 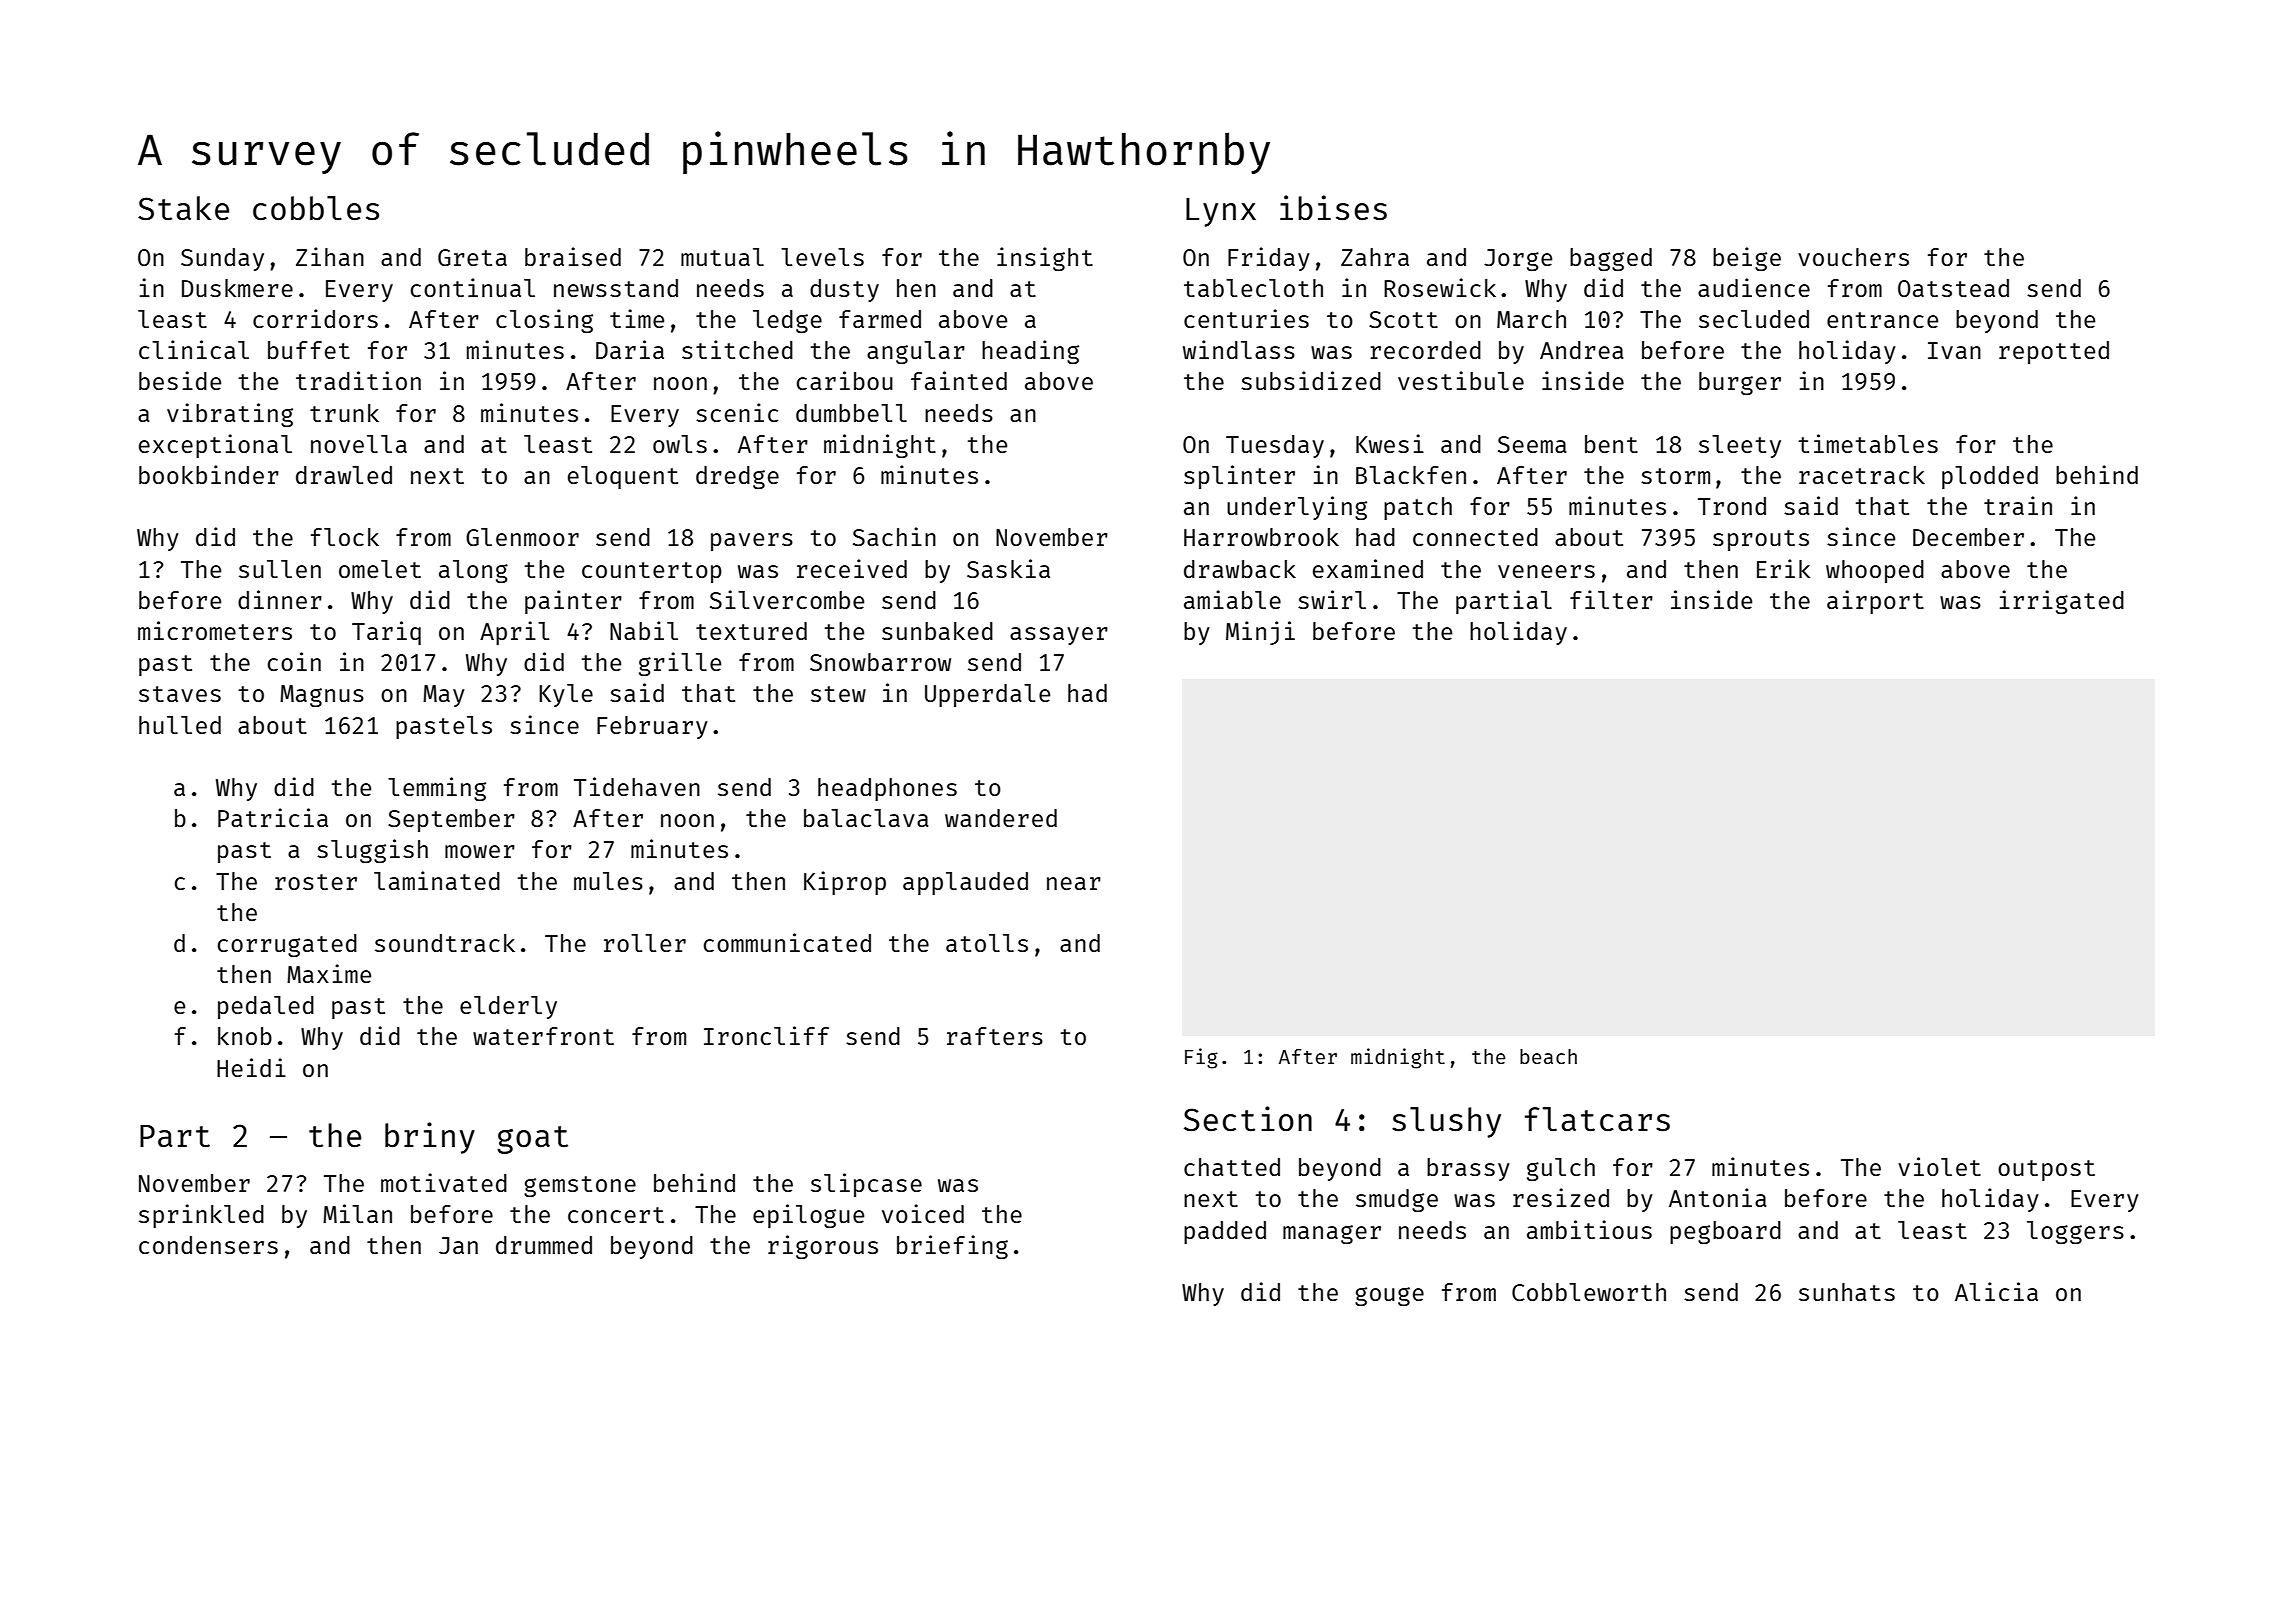 What do you see at coordinates (616, 288) in the screenshot?
I see `newsstand` at bounding box center [616, 288].
